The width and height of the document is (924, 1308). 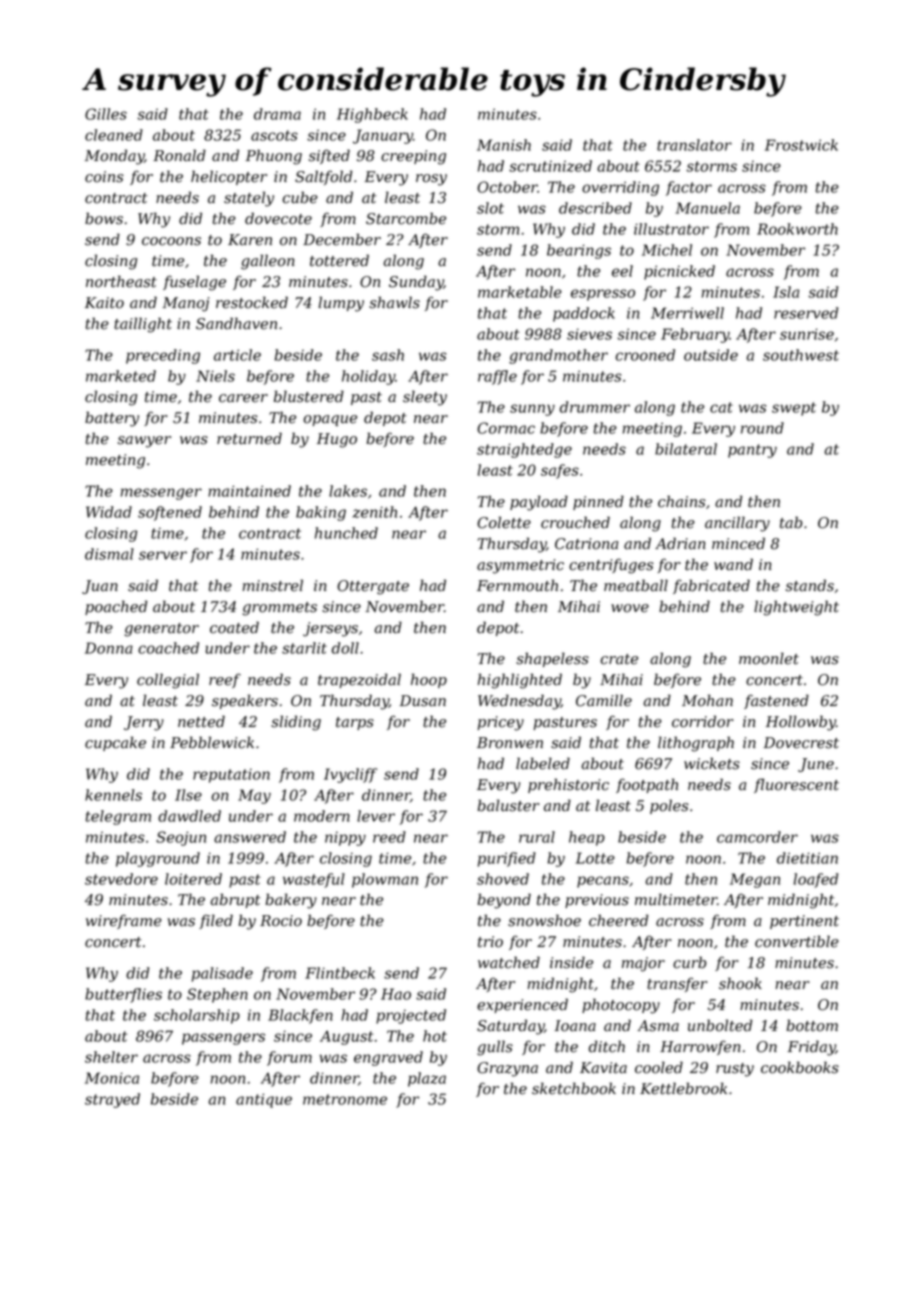 What do you see at coordinates (752, 451) in the document?
I see `pantry` at bounding box center [752, 451].
